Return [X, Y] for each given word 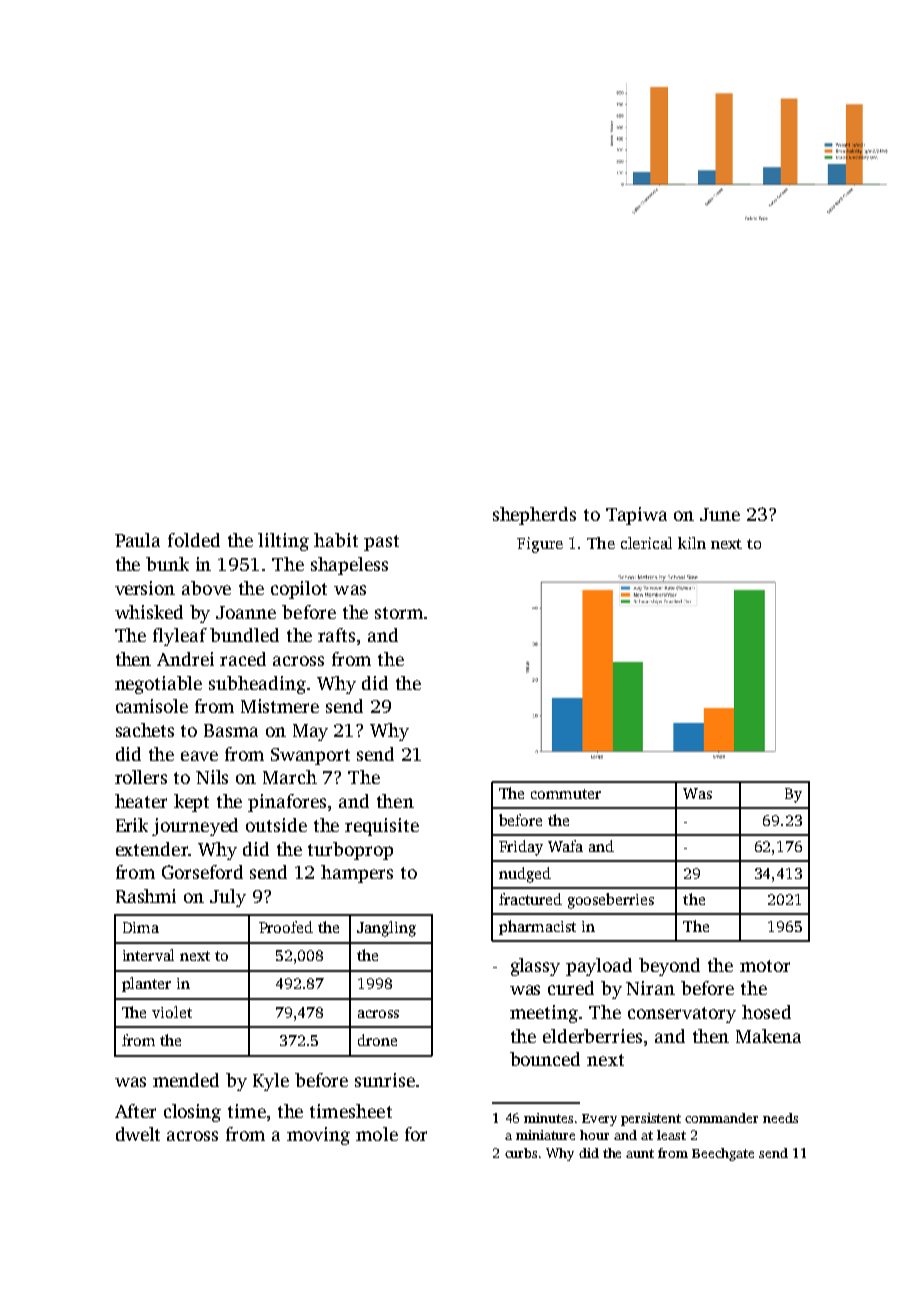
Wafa [565, 846]
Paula [137, 540]
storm [399, 613]
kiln [692, 543]
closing [192, 1113]
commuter [566, 794]
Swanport [310, 756]
